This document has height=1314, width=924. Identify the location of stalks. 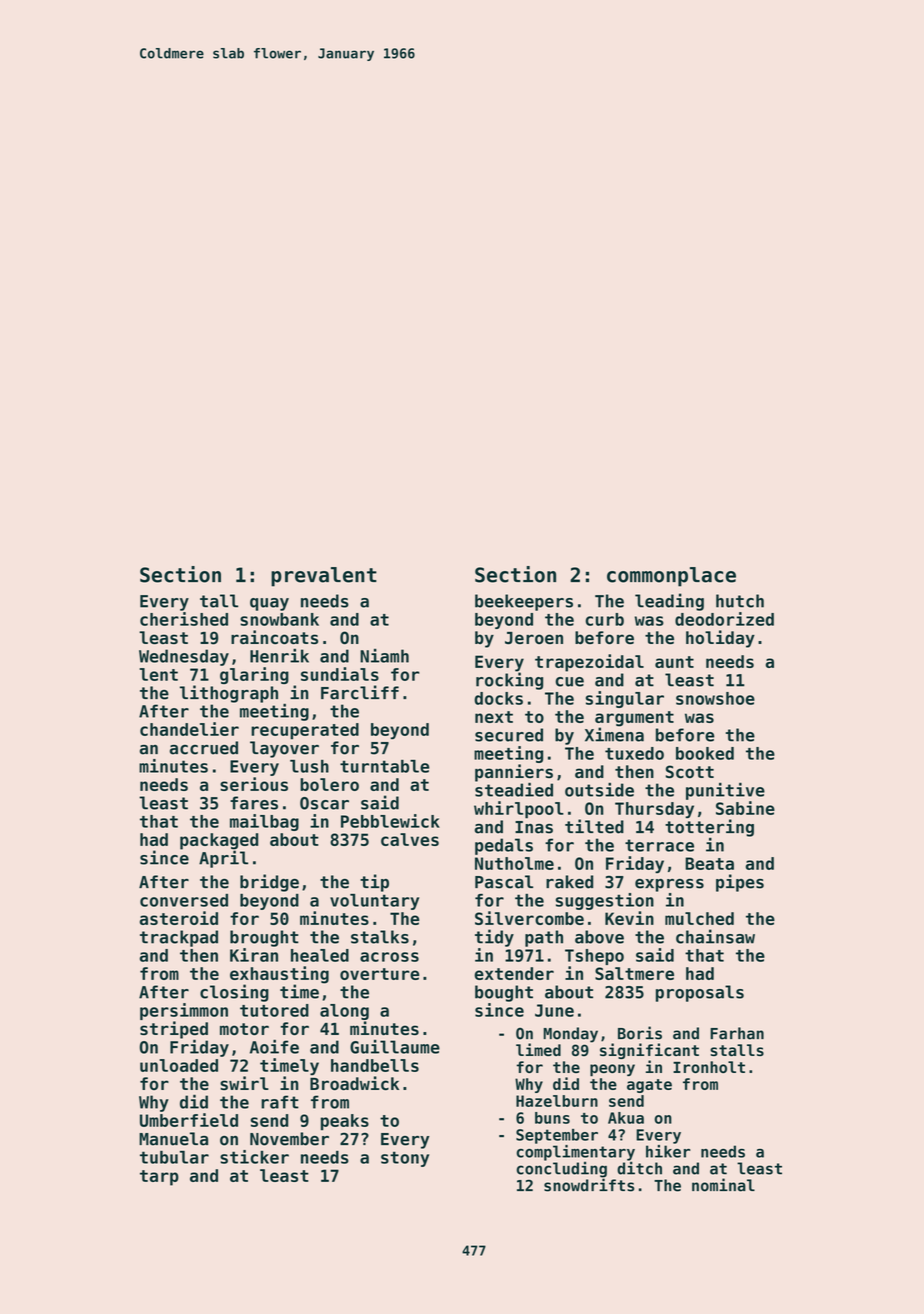
(380, 937).
